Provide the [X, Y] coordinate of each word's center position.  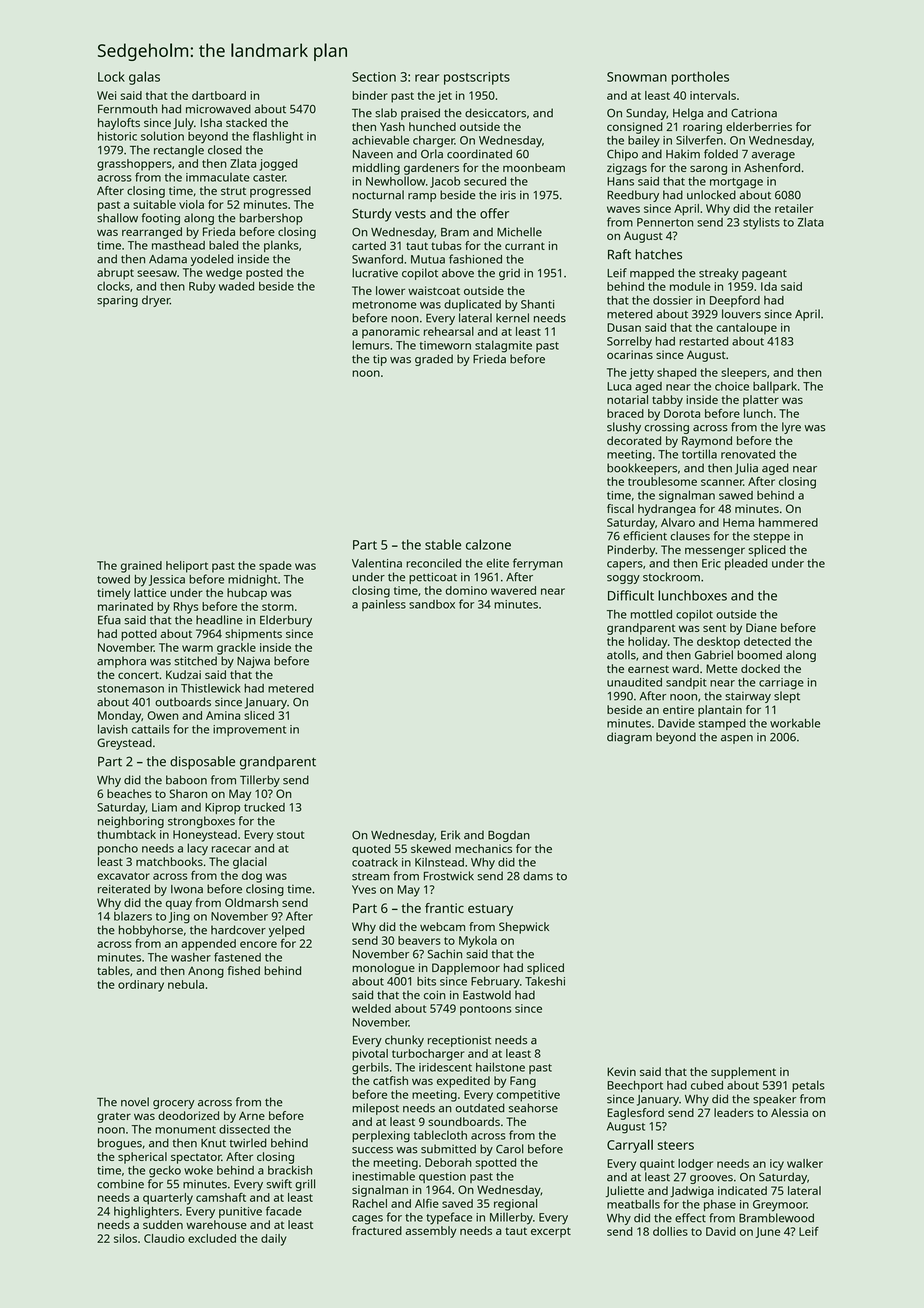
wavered [513, 590]
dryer [156, 301]
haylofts [119, 124]
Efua [109, 620]
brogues [120, 1144]
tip [380, 360]
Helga [688, 114]
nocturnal [378, 195]
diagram [629, 738]
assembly [431, 1232]
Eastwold [487, 995]
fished [244, 970]
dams [538, 876]
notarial [627, 399]
